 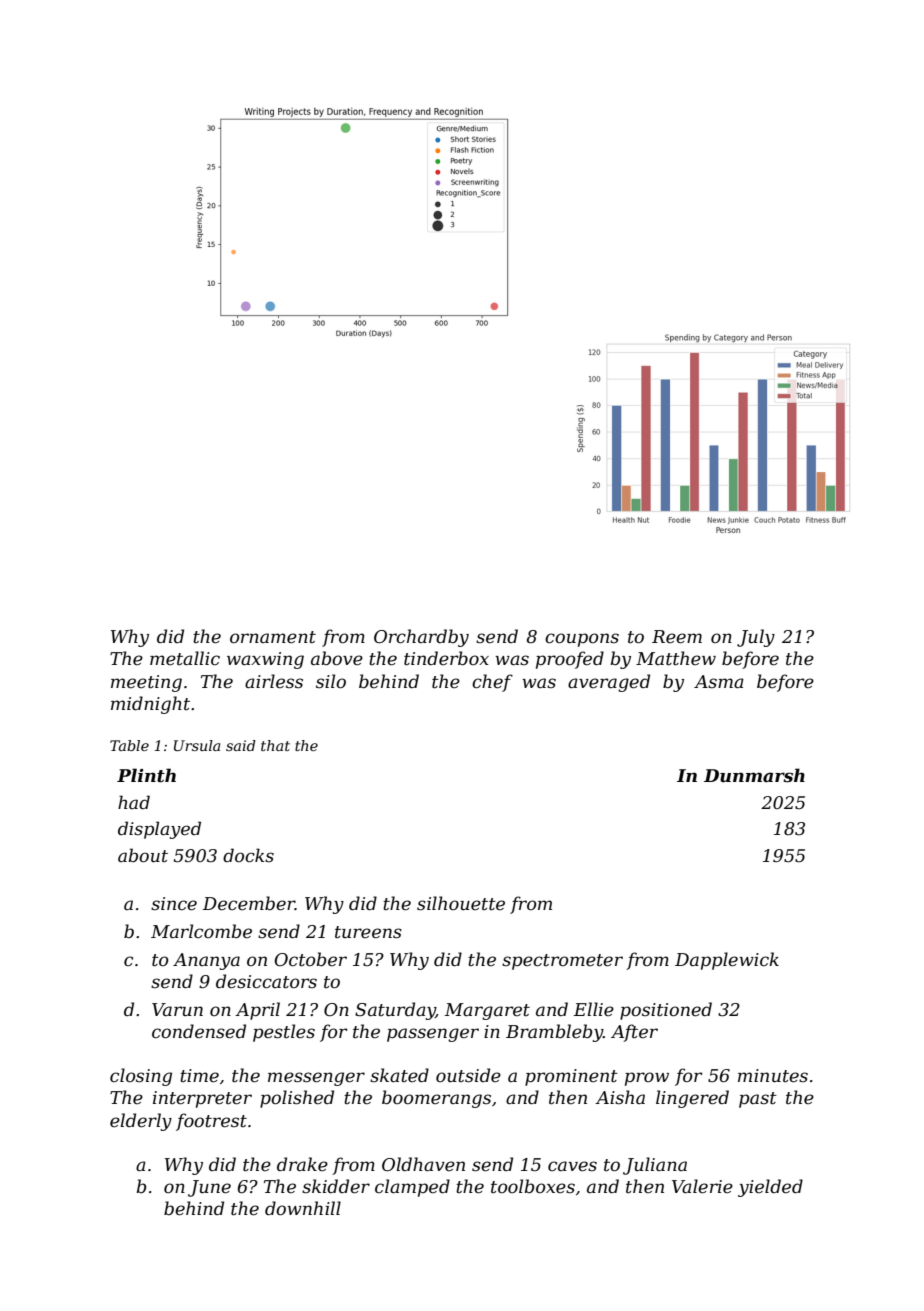 I want to click on condensed, so click(x=199, y=1031).
